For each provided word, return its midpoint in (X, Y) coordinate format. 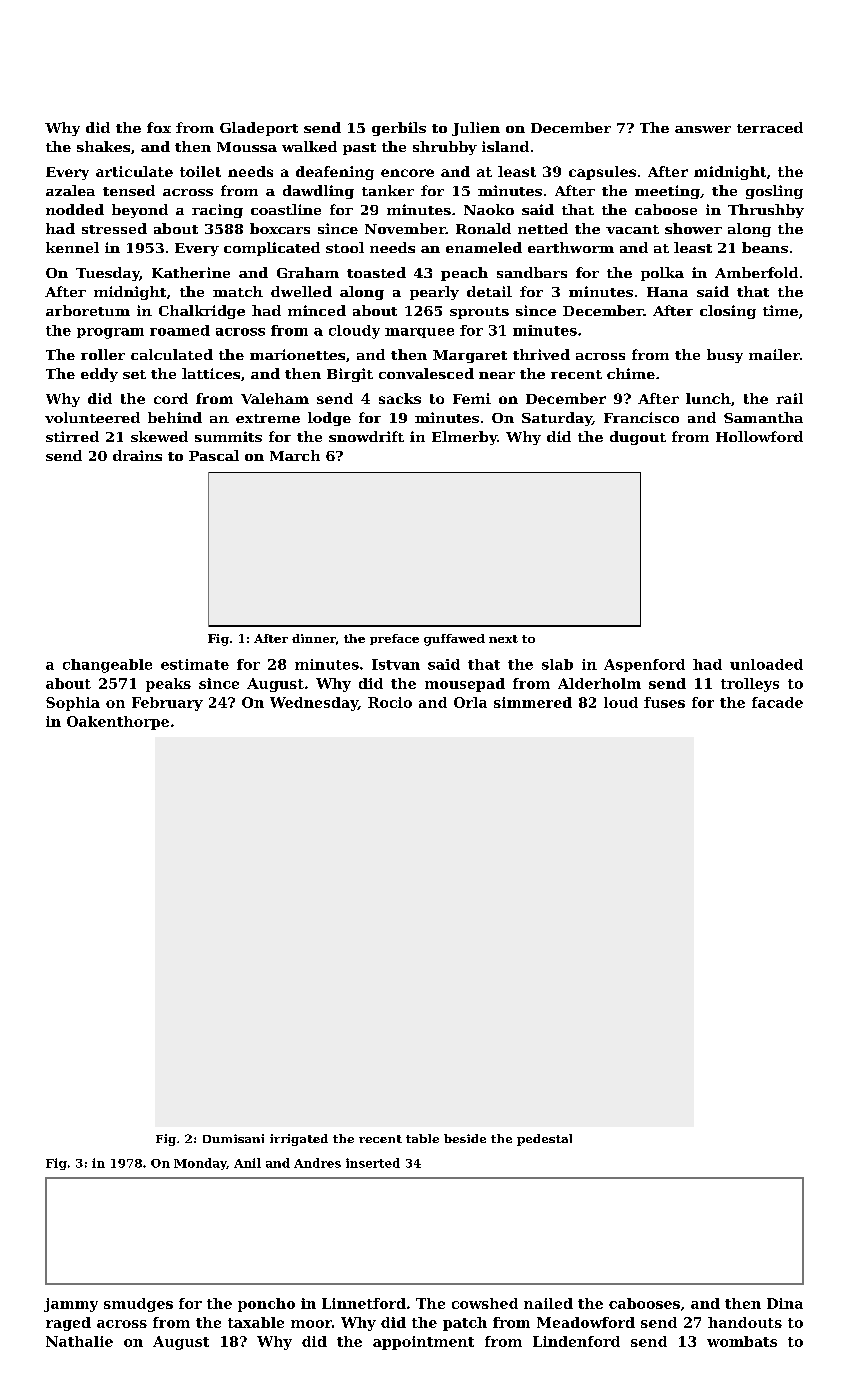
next (503, 639)
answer (703, 129)
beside (465, 1138)
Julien (476, 129)
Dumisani (233, 1138)
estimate (195, 664)
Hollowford (759, 436)
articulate (134, 171)
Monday (200, 1164)
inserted (373, 1163)
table (422, 1138)
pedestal (544, 1140)
